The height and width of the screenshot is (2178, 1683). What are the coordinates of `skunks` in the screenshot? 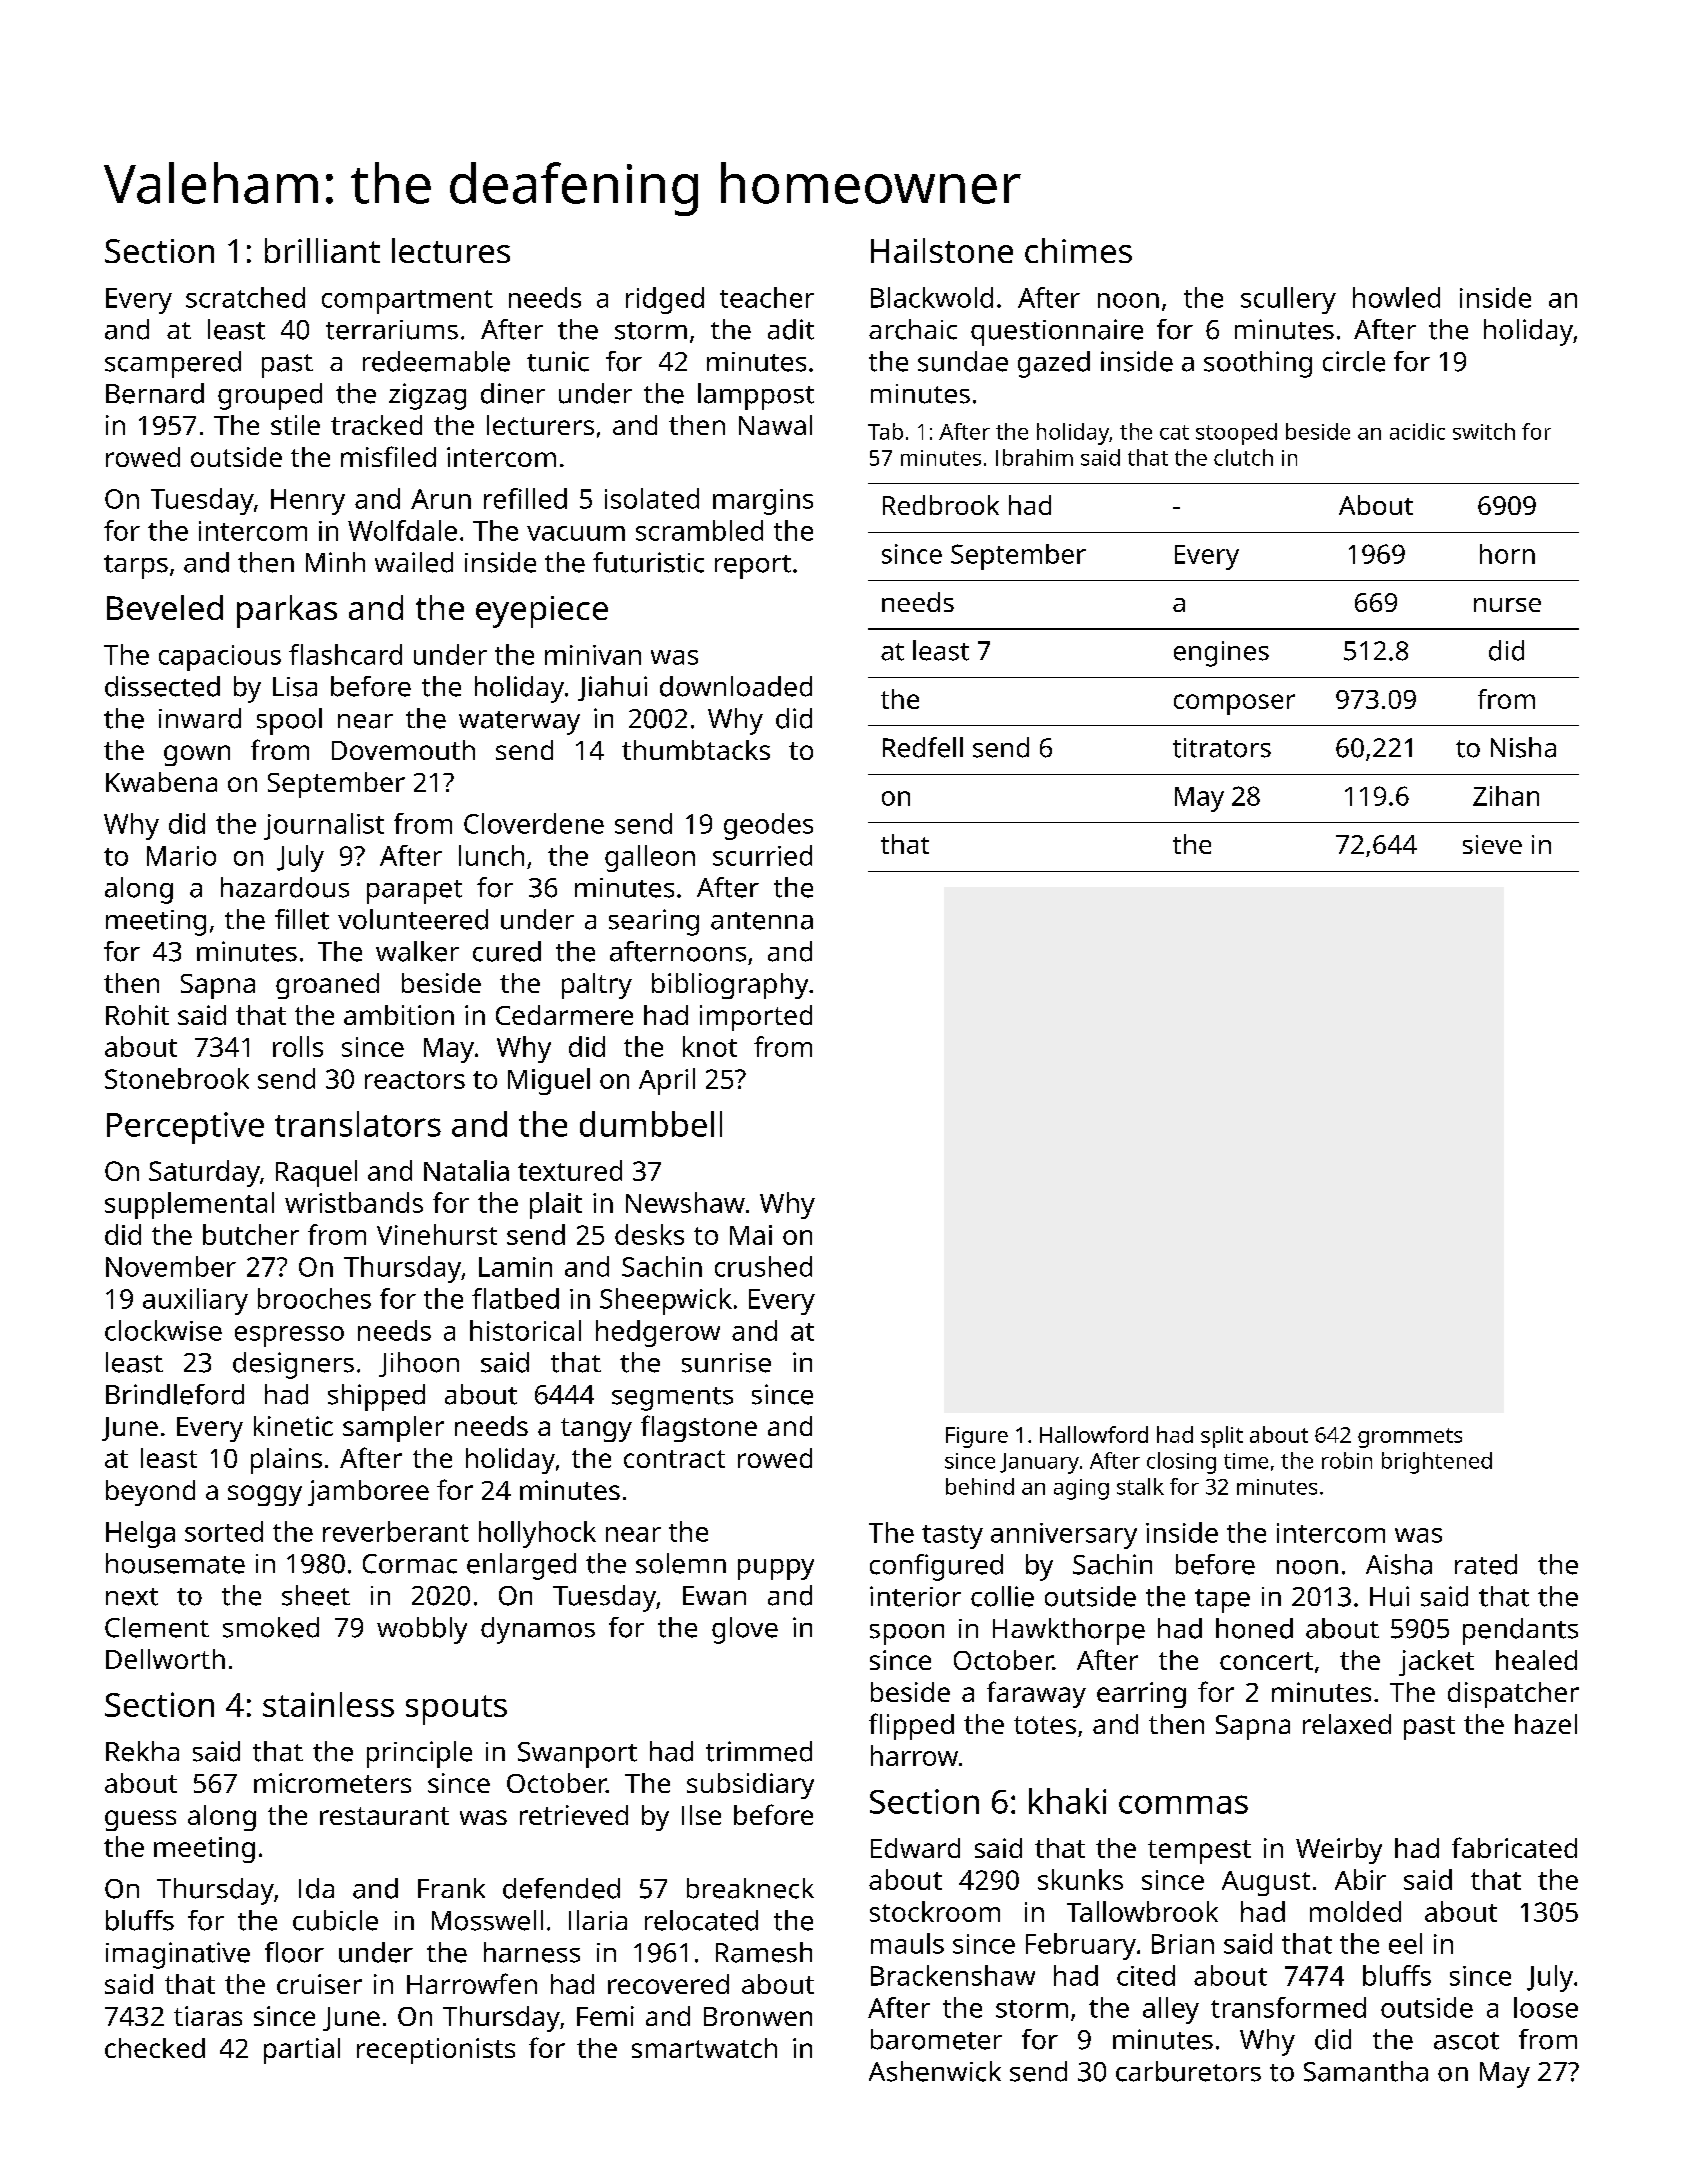 It's located at (1080, 1879).
